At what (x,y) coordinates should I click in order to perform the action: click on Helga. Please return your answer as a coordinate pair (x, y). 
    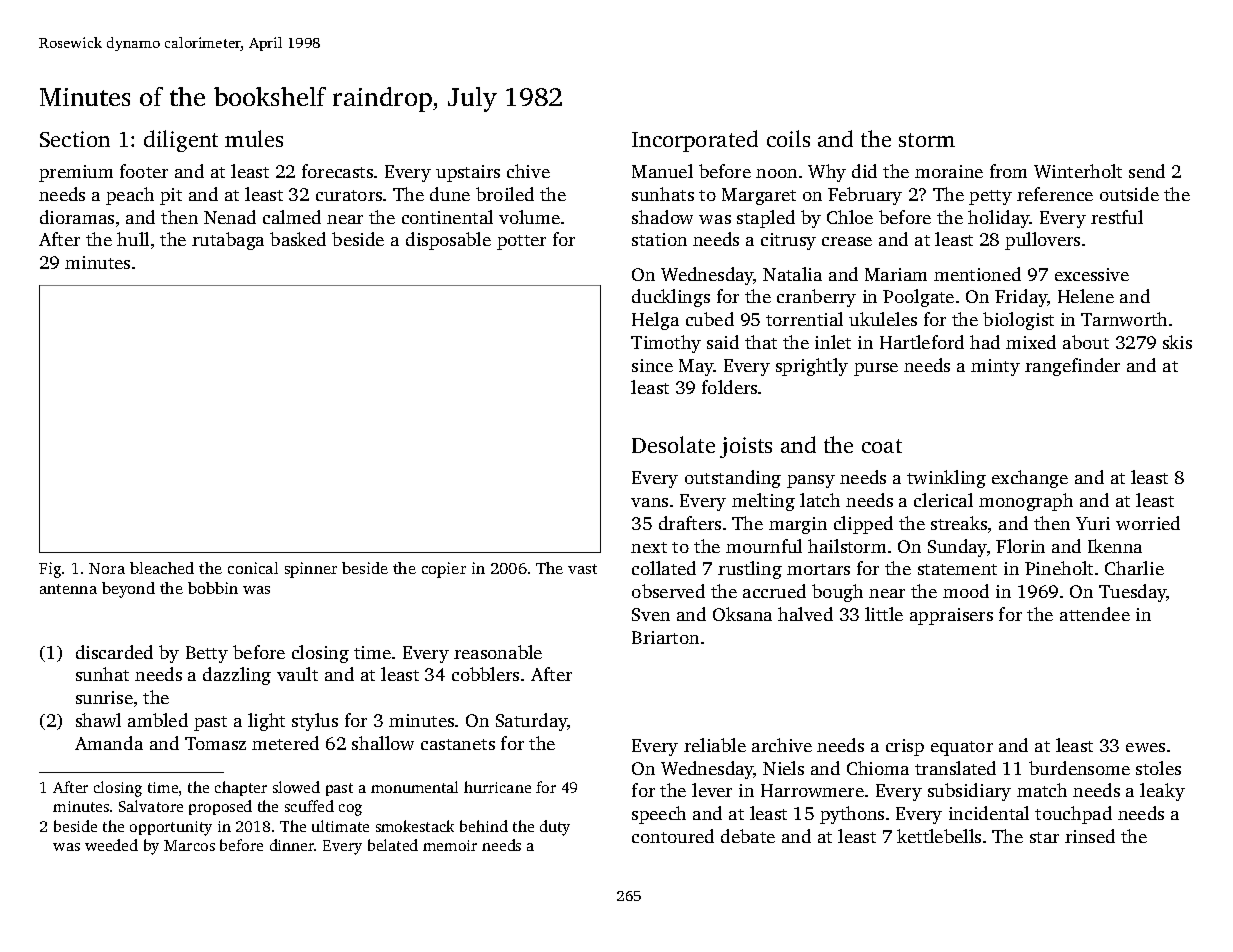
    Looking at the image, I should click on (655, 321).
